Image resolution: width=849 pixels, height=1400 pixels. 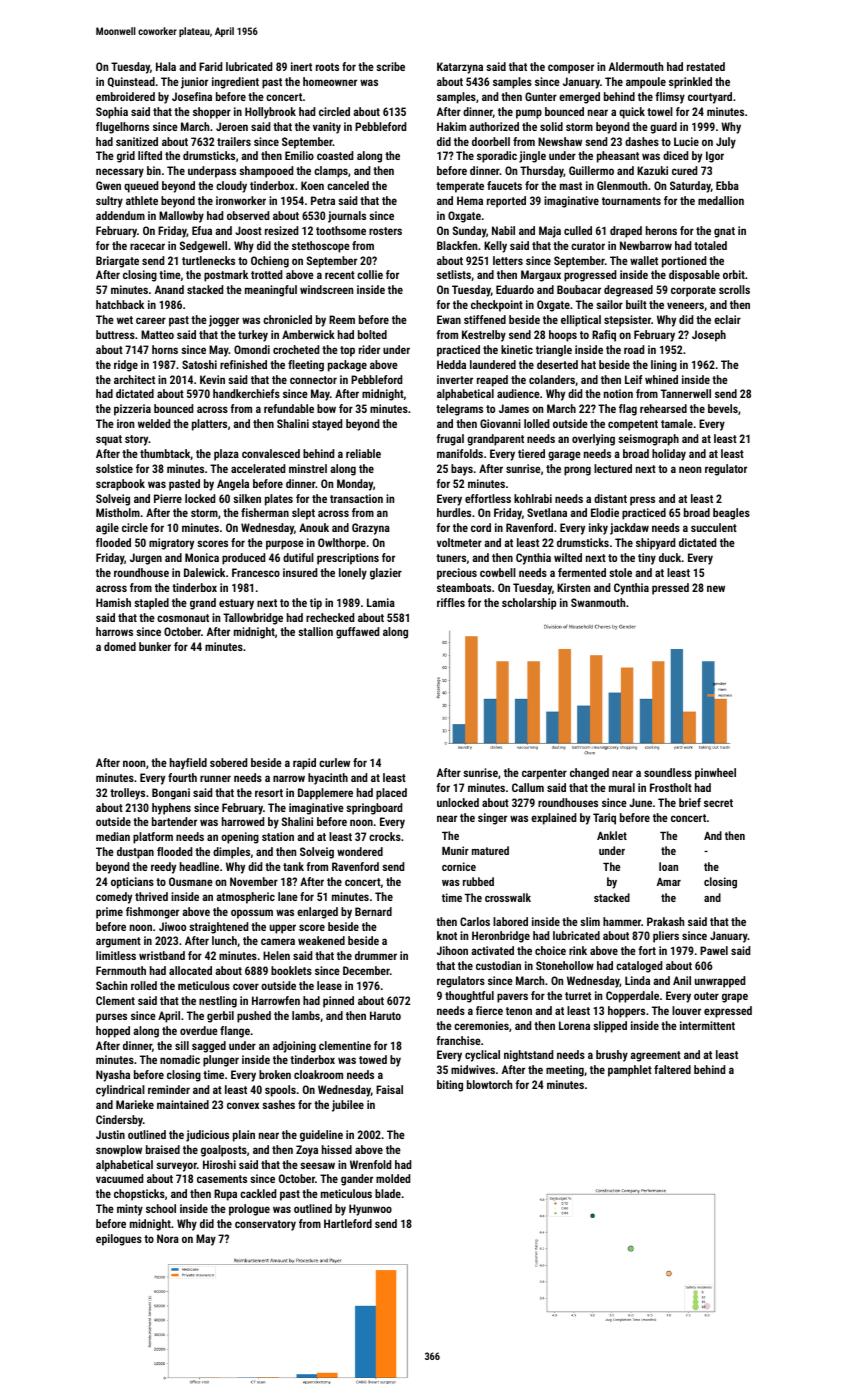 I want to click on changed, so click(x=589, y=774).
